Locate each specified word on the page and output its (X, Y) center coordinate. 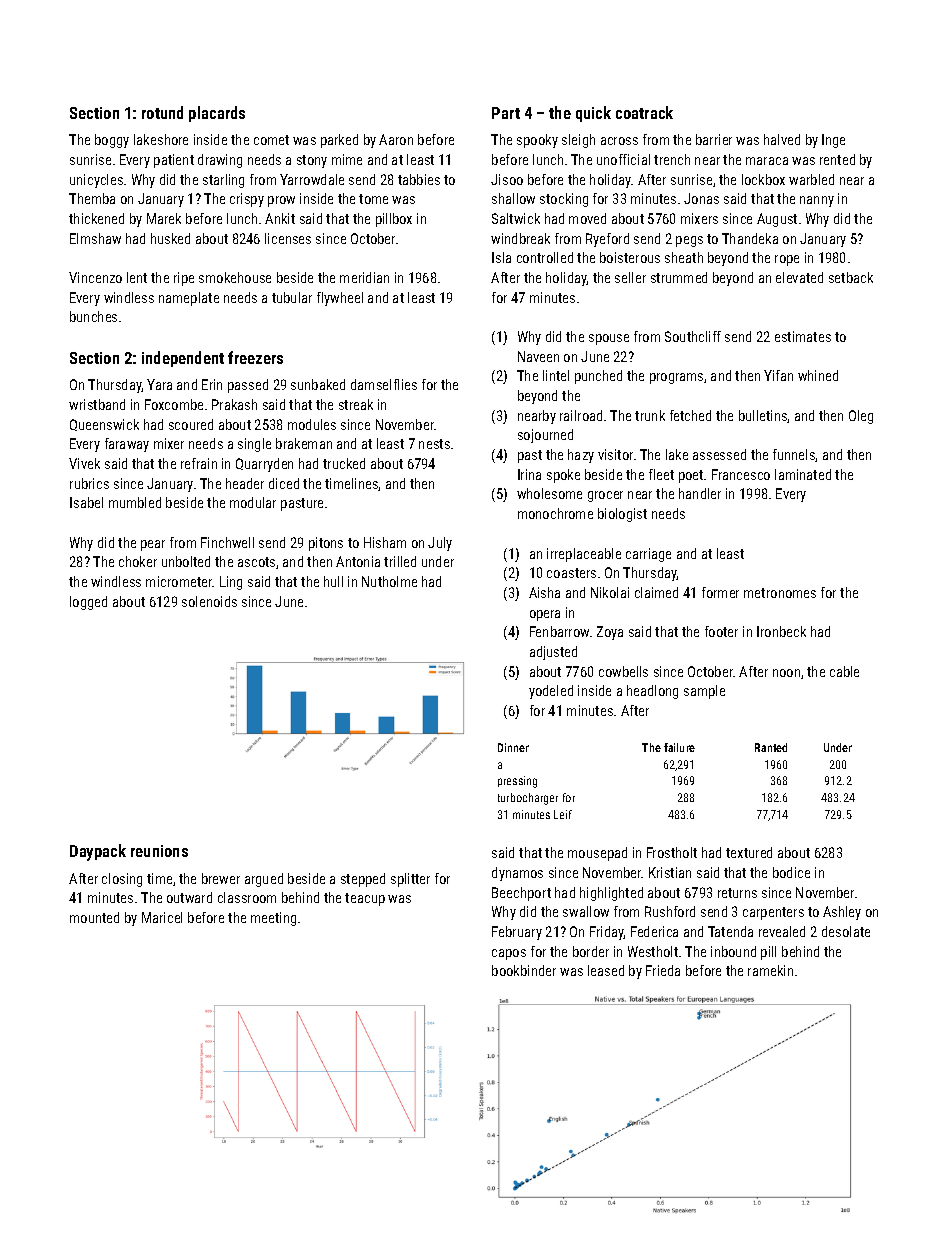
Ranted (771, 747)
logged (88, 603)
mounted (94, 917)
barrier (714, 139)
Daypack (98, 852)
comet (271, 140)
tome (373, 199)
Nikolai (610, 592)
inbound (733, 951)
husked (170, 238)
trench (672, 159)
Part (506, 113)
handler (700, 493)
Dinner (513, 747)
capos (509, 954)
